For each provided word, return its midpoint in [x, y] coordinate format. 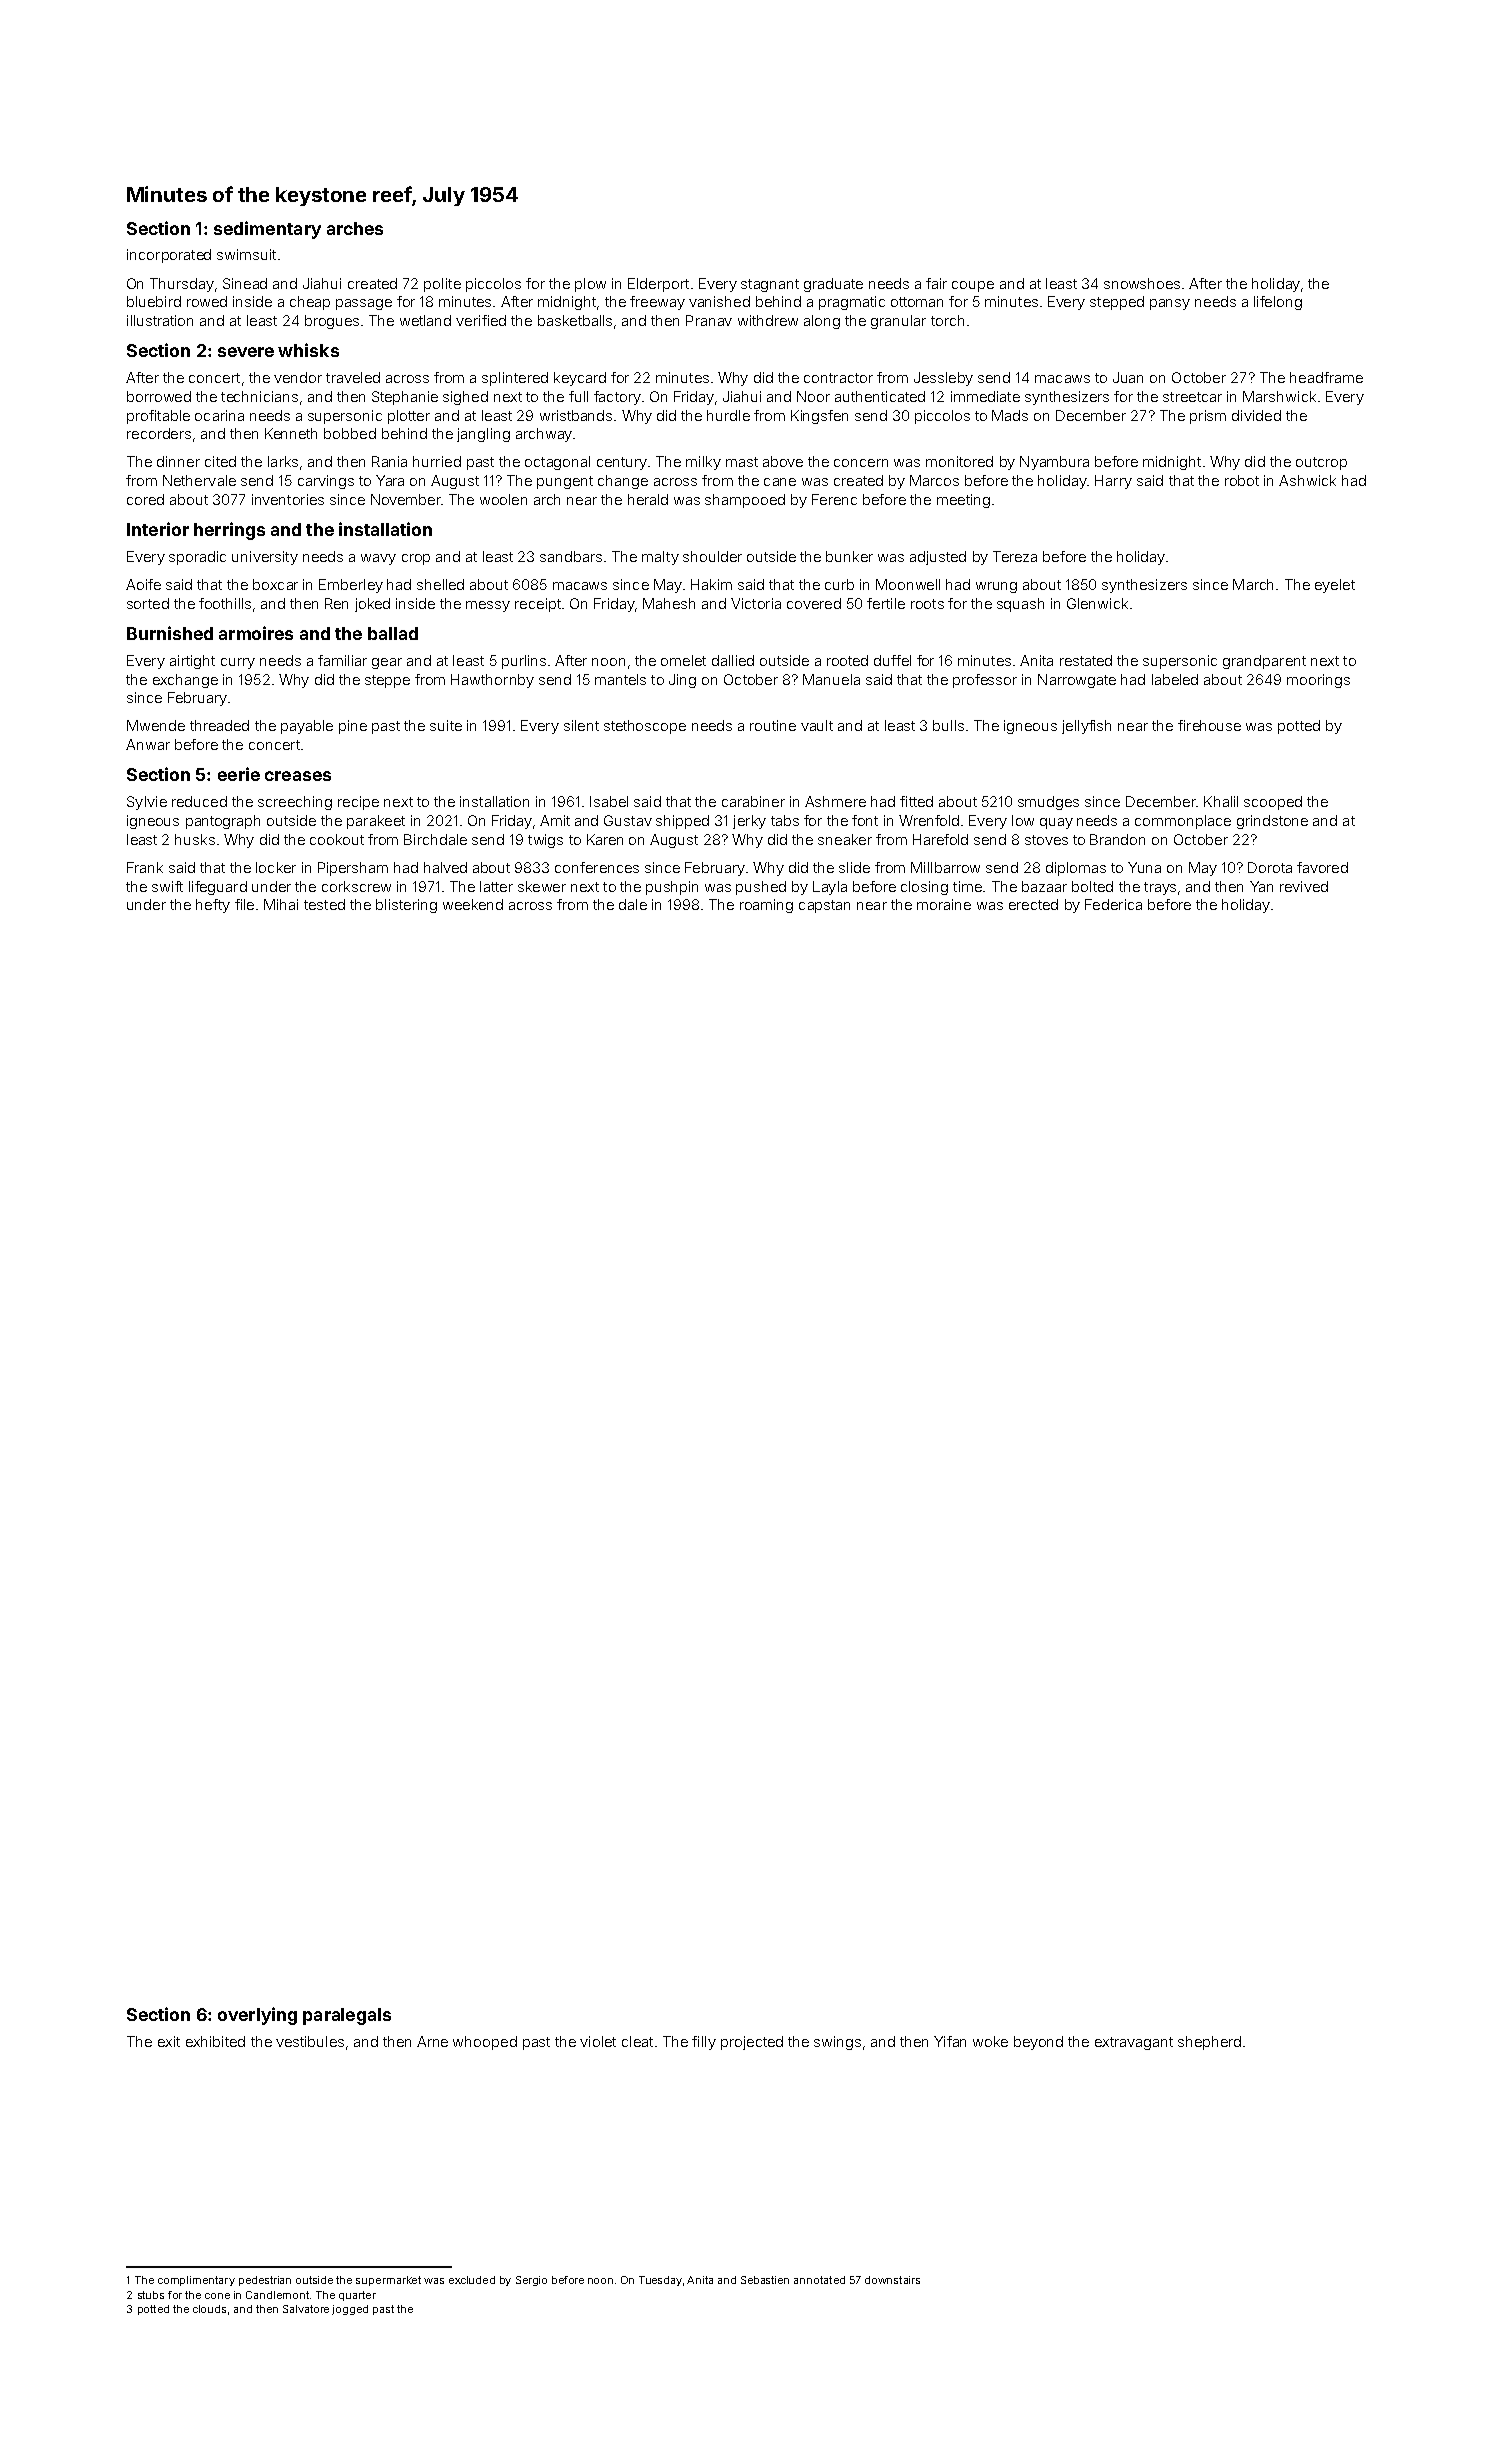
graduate [833, 285]
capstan [824, 906]
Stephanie [405, 398]
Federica [1113, 904]
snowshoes [1142, 283]
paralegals [347, 2016]
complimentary [196, 2281]
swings [837, 2043]
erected [1033, 904]
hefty [213, 906]
